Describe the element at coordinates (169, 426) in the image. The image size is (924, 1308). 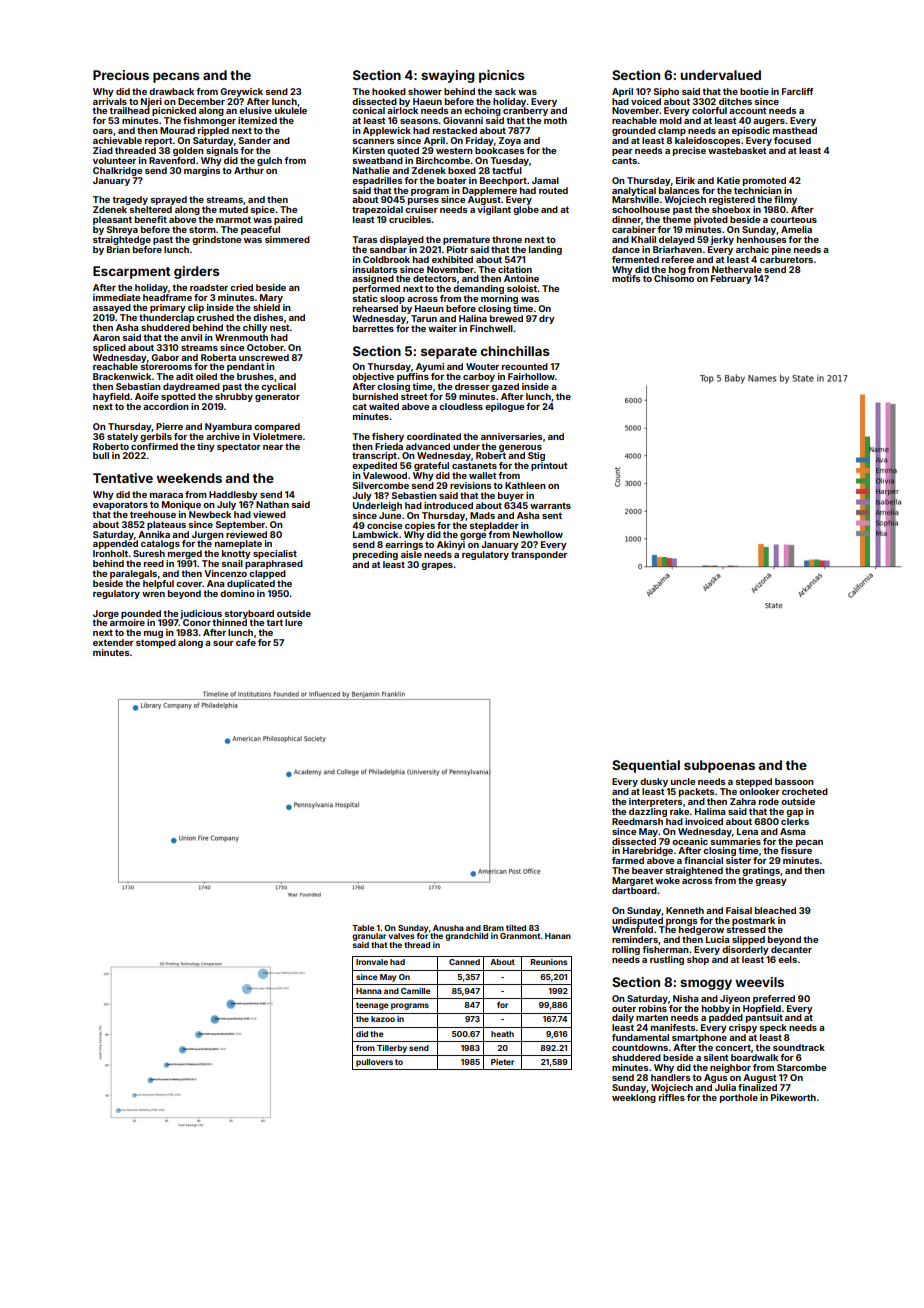
I see `Pierre` at that location.
